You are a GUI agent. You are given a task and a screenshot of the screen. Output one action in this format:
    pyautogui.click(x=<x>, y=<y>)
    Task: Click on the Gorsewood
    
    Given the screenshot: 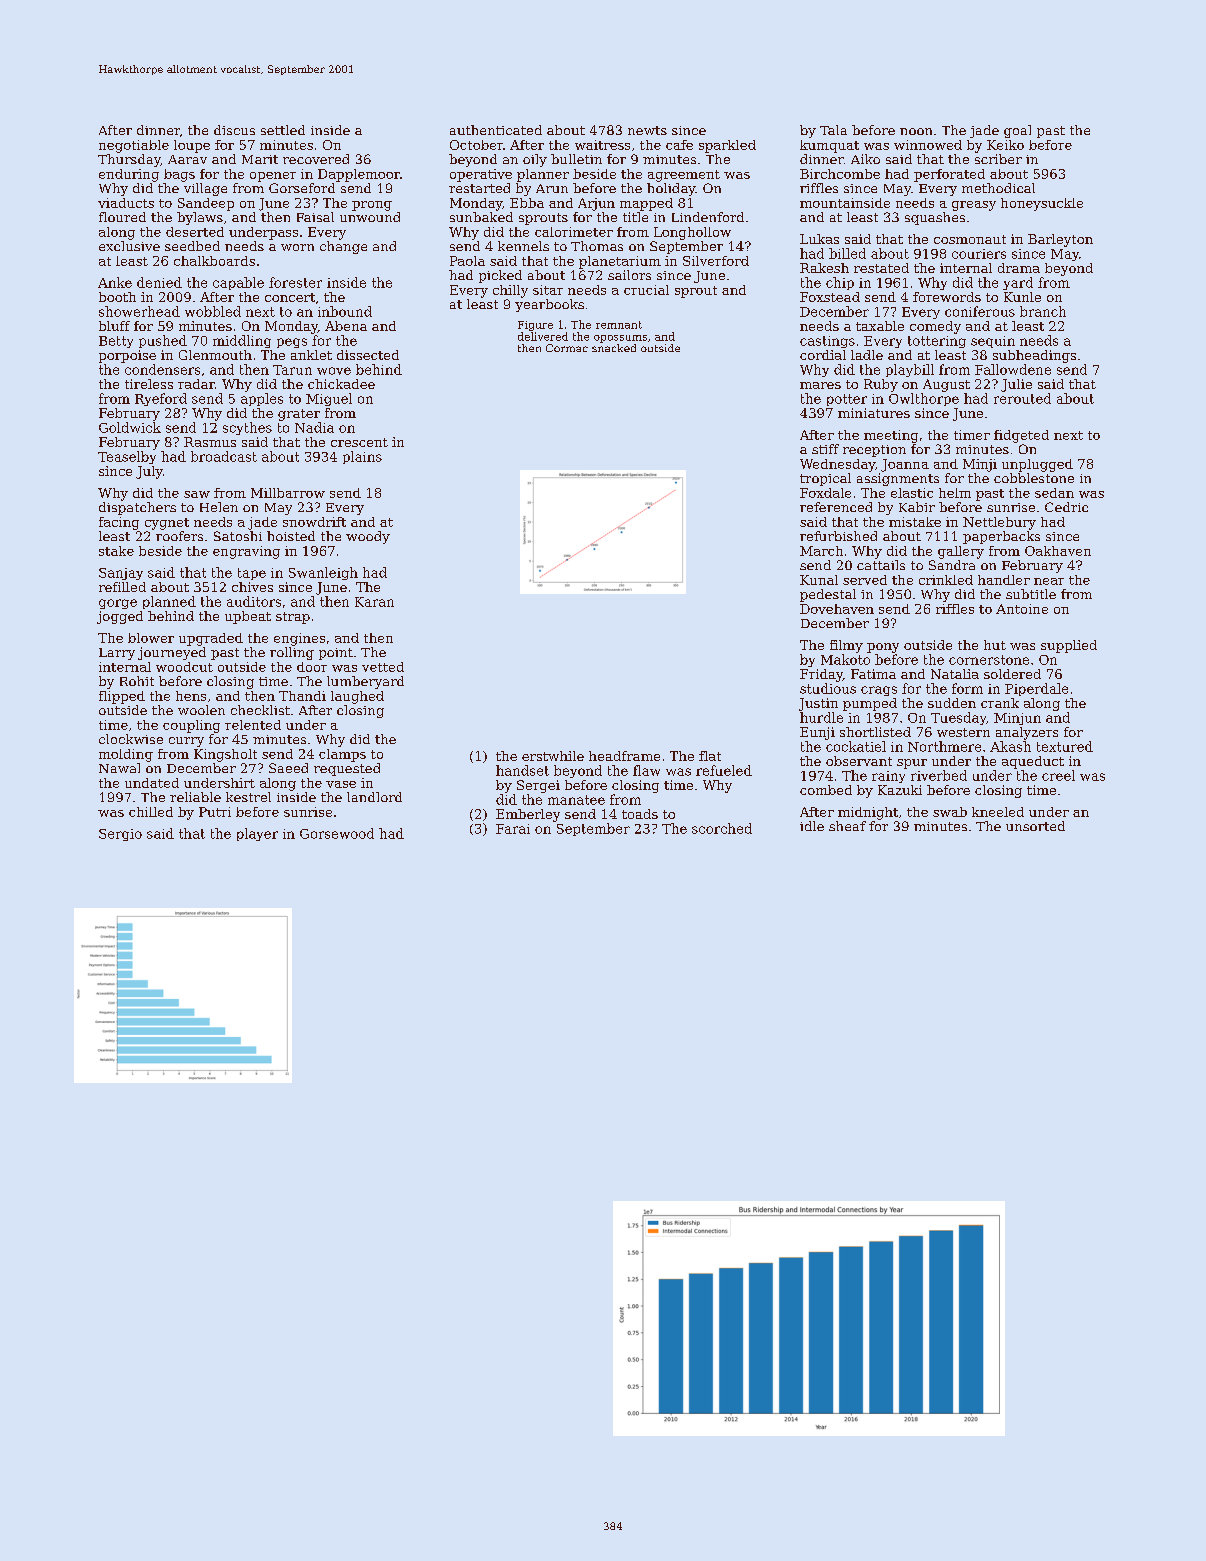 What is the action you would take?
    pyautogui.click(x=337, y=833)
